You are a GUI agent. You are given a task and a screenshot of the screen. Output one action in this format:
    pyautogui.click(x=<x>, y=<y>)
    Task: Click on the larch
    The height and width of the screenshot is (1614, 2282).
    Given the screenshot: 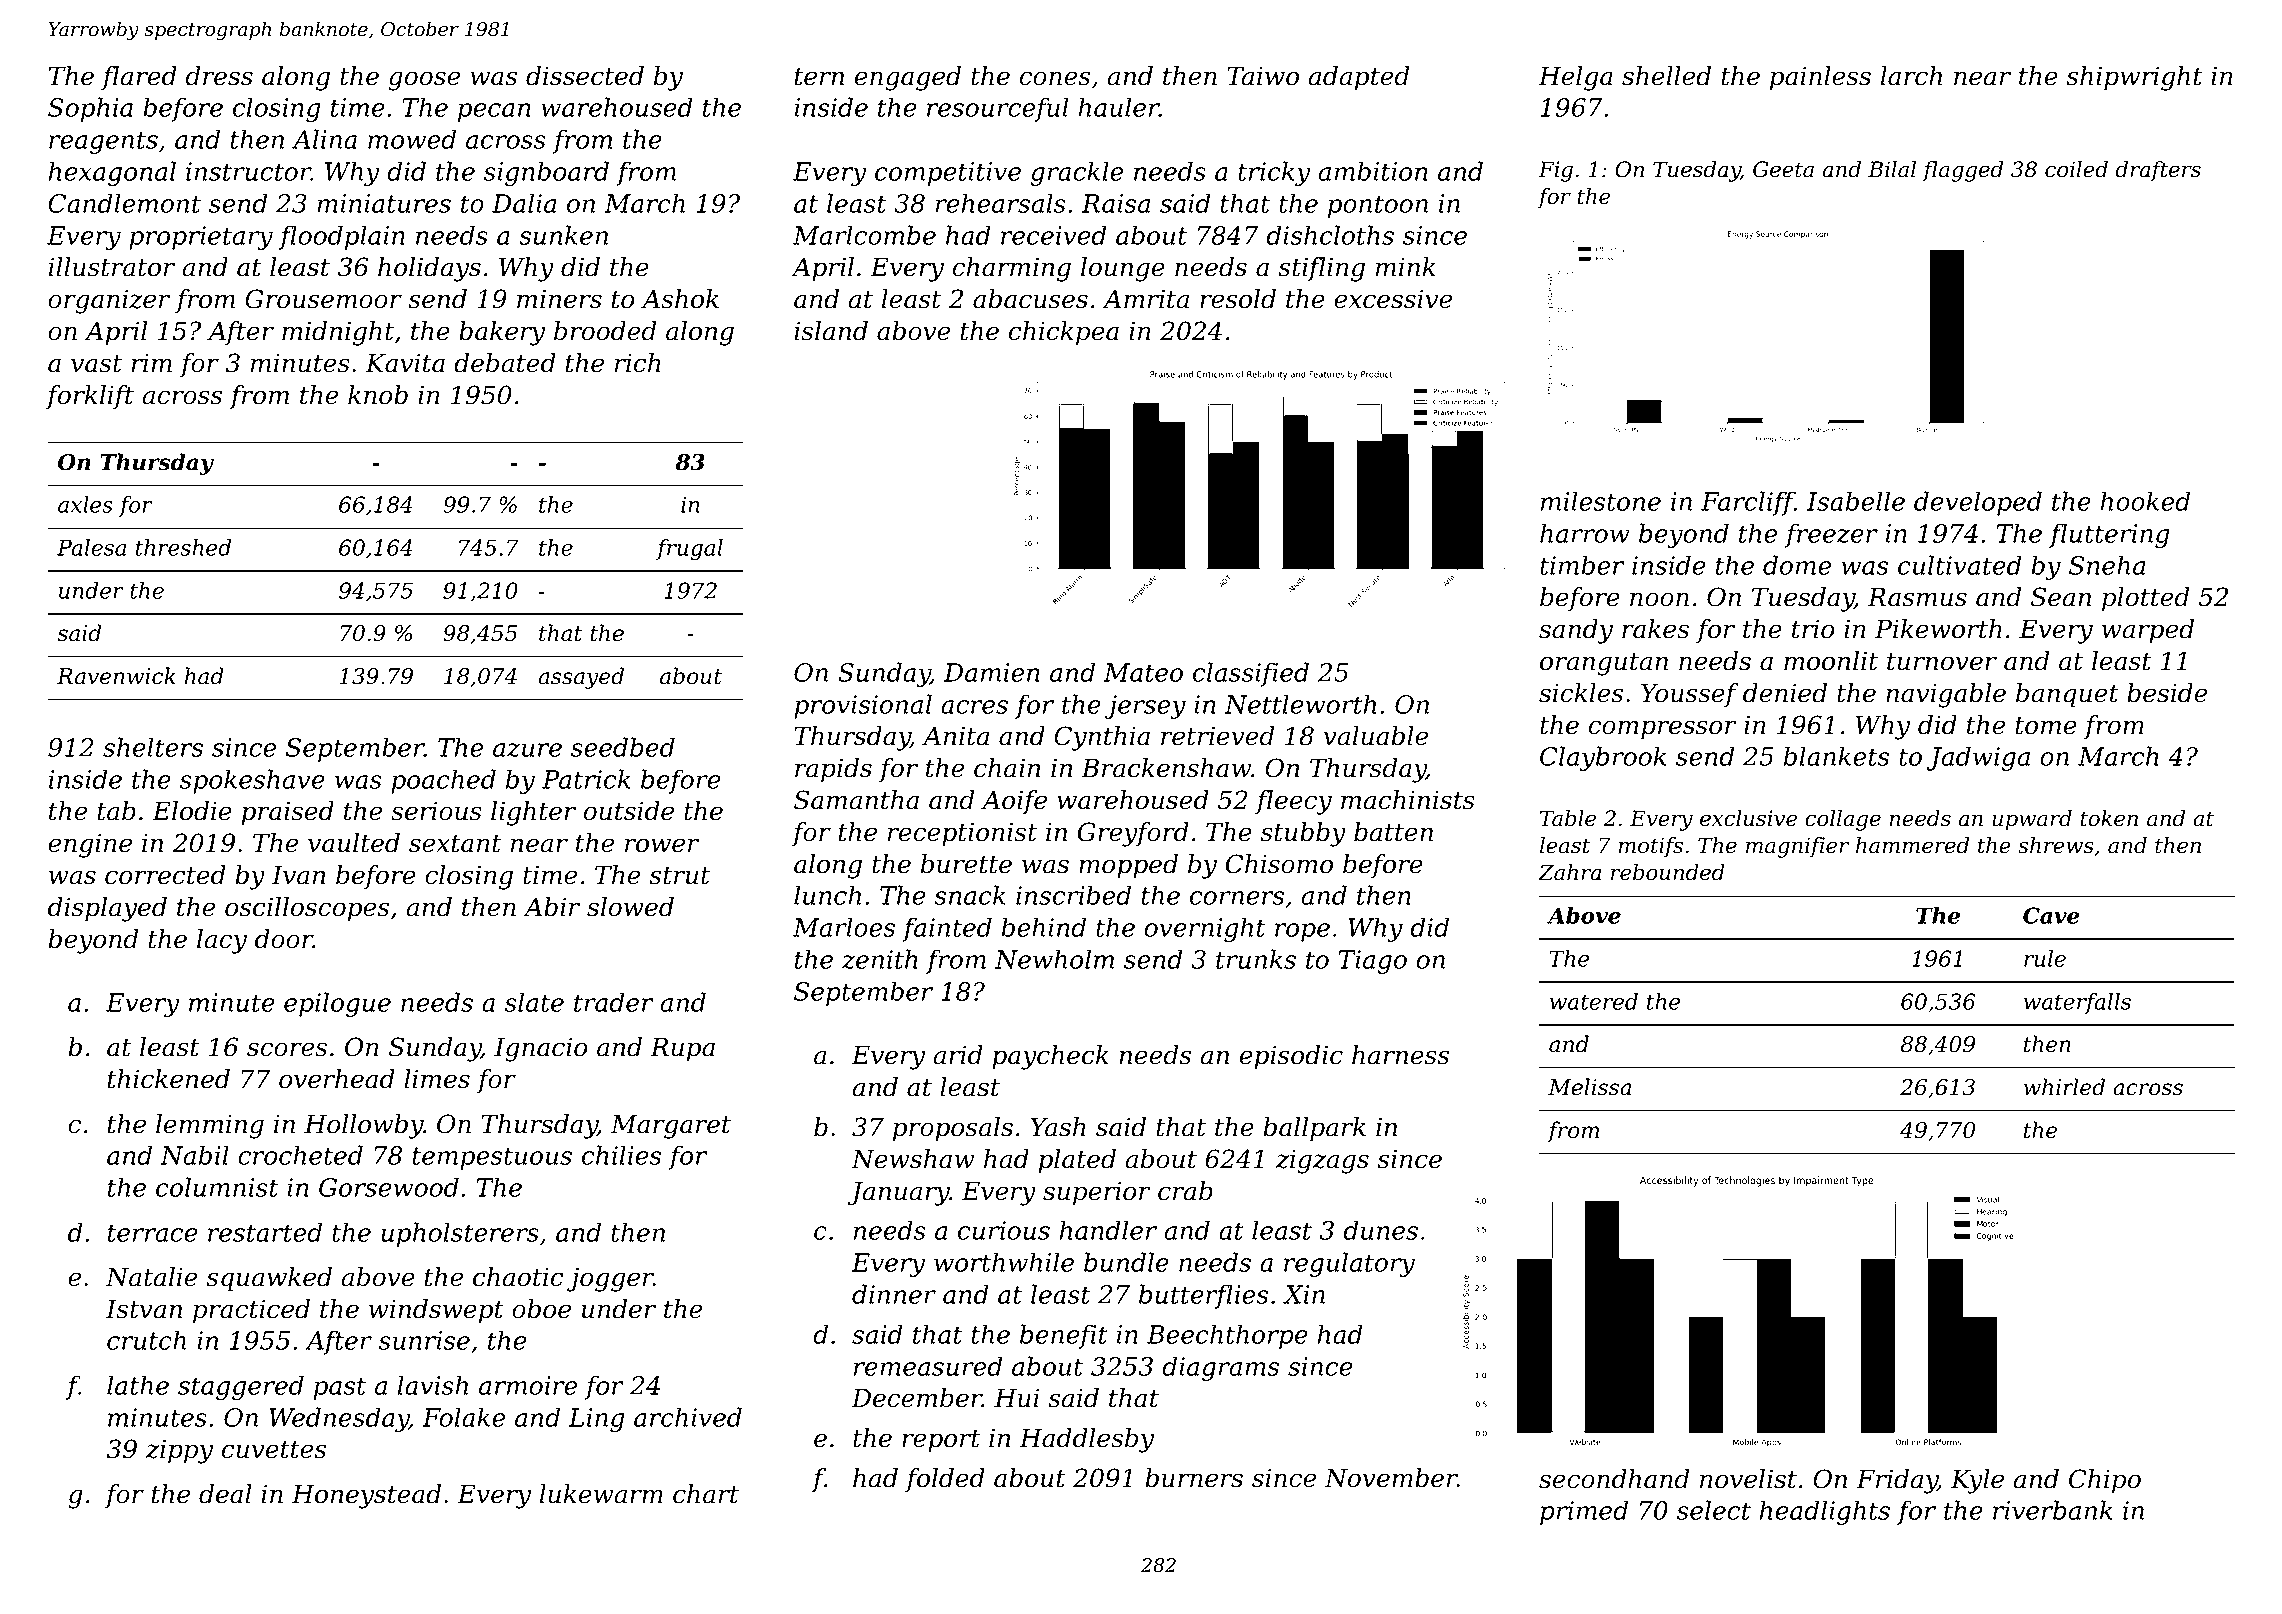 What is the action you would take?
    pyautogui.click(x=1911, y=76)
